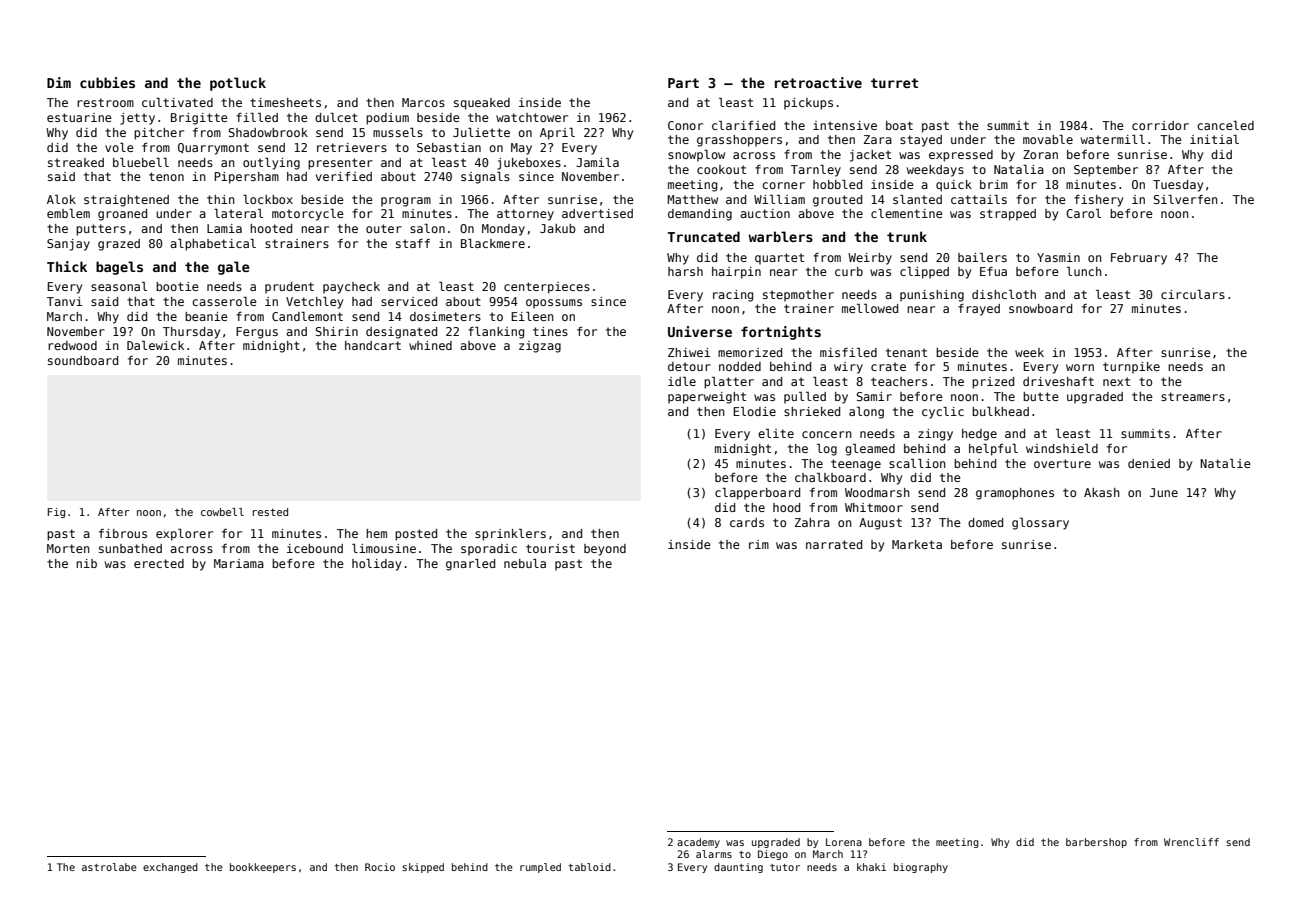 This screenshot has height=924, width=1308. What do you see at coordinates (170, 868) in the screenshot?
I see `exchanged` at bounding box center [170, 868].
